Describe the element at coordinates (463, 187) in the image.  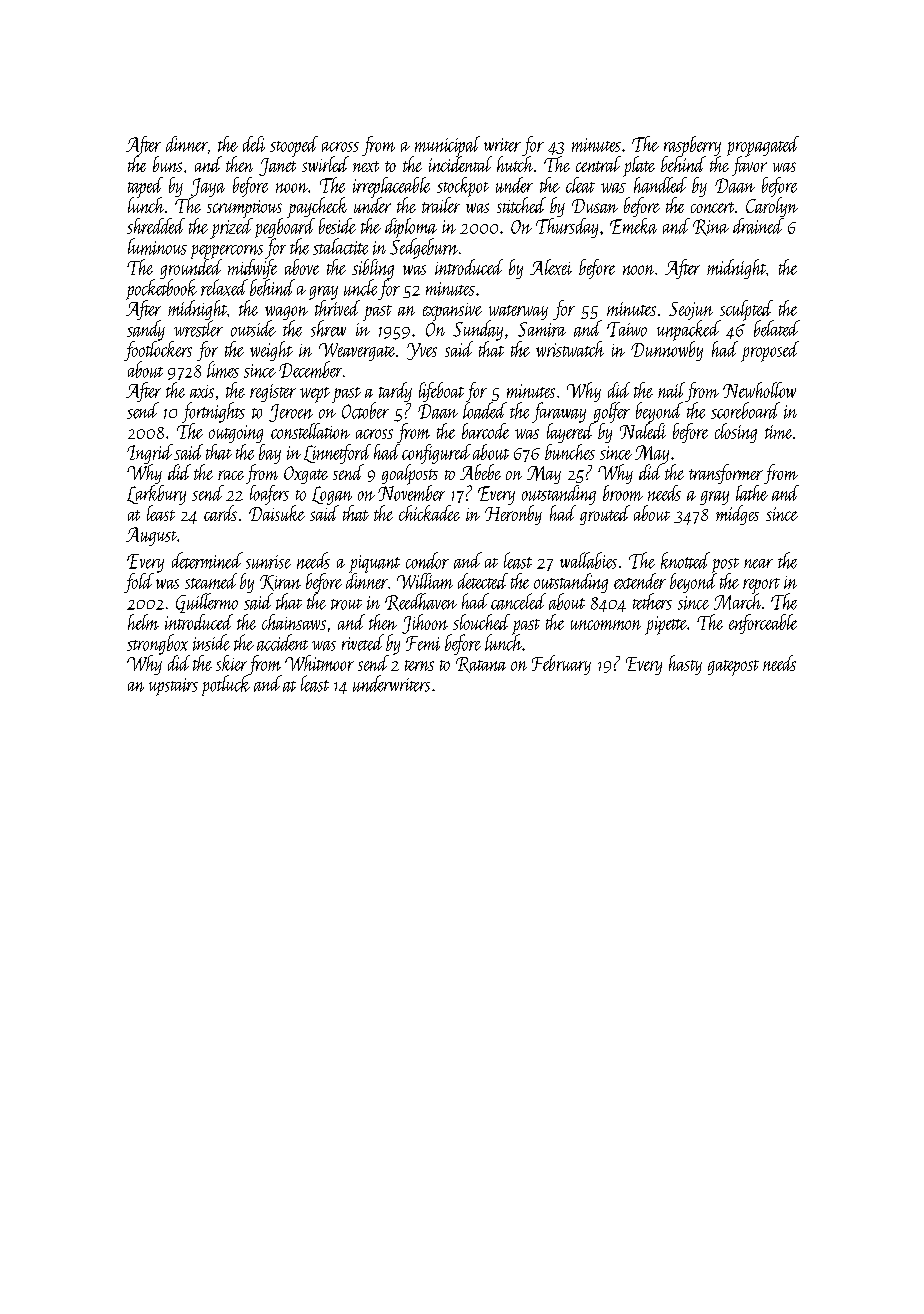
I see `stockpot` at that location.
